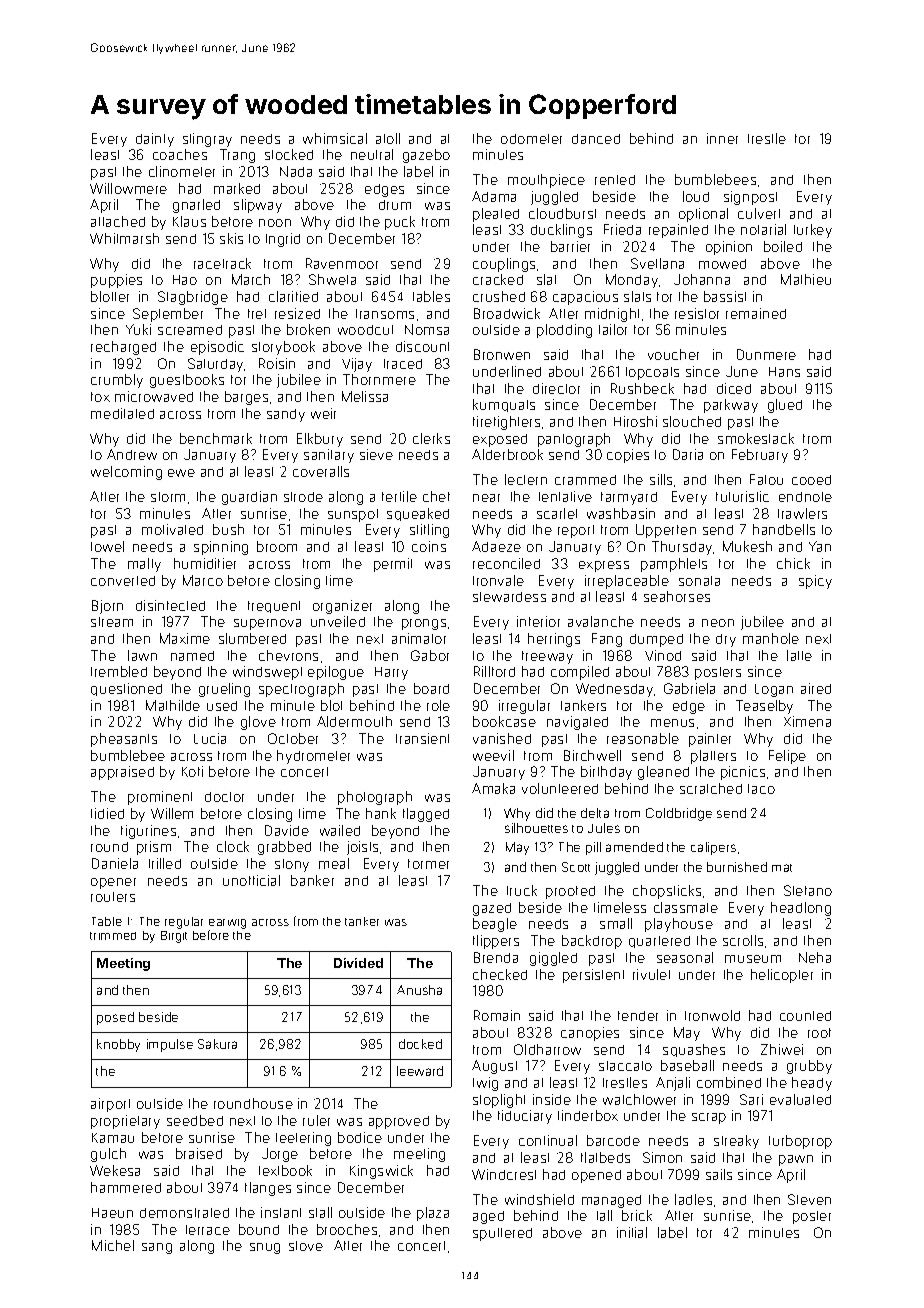 The image size is (924, 1308). What do you see at coordinates (666, 531) in the image?
I see `Upperfen` at bounding box center [666, 531].
